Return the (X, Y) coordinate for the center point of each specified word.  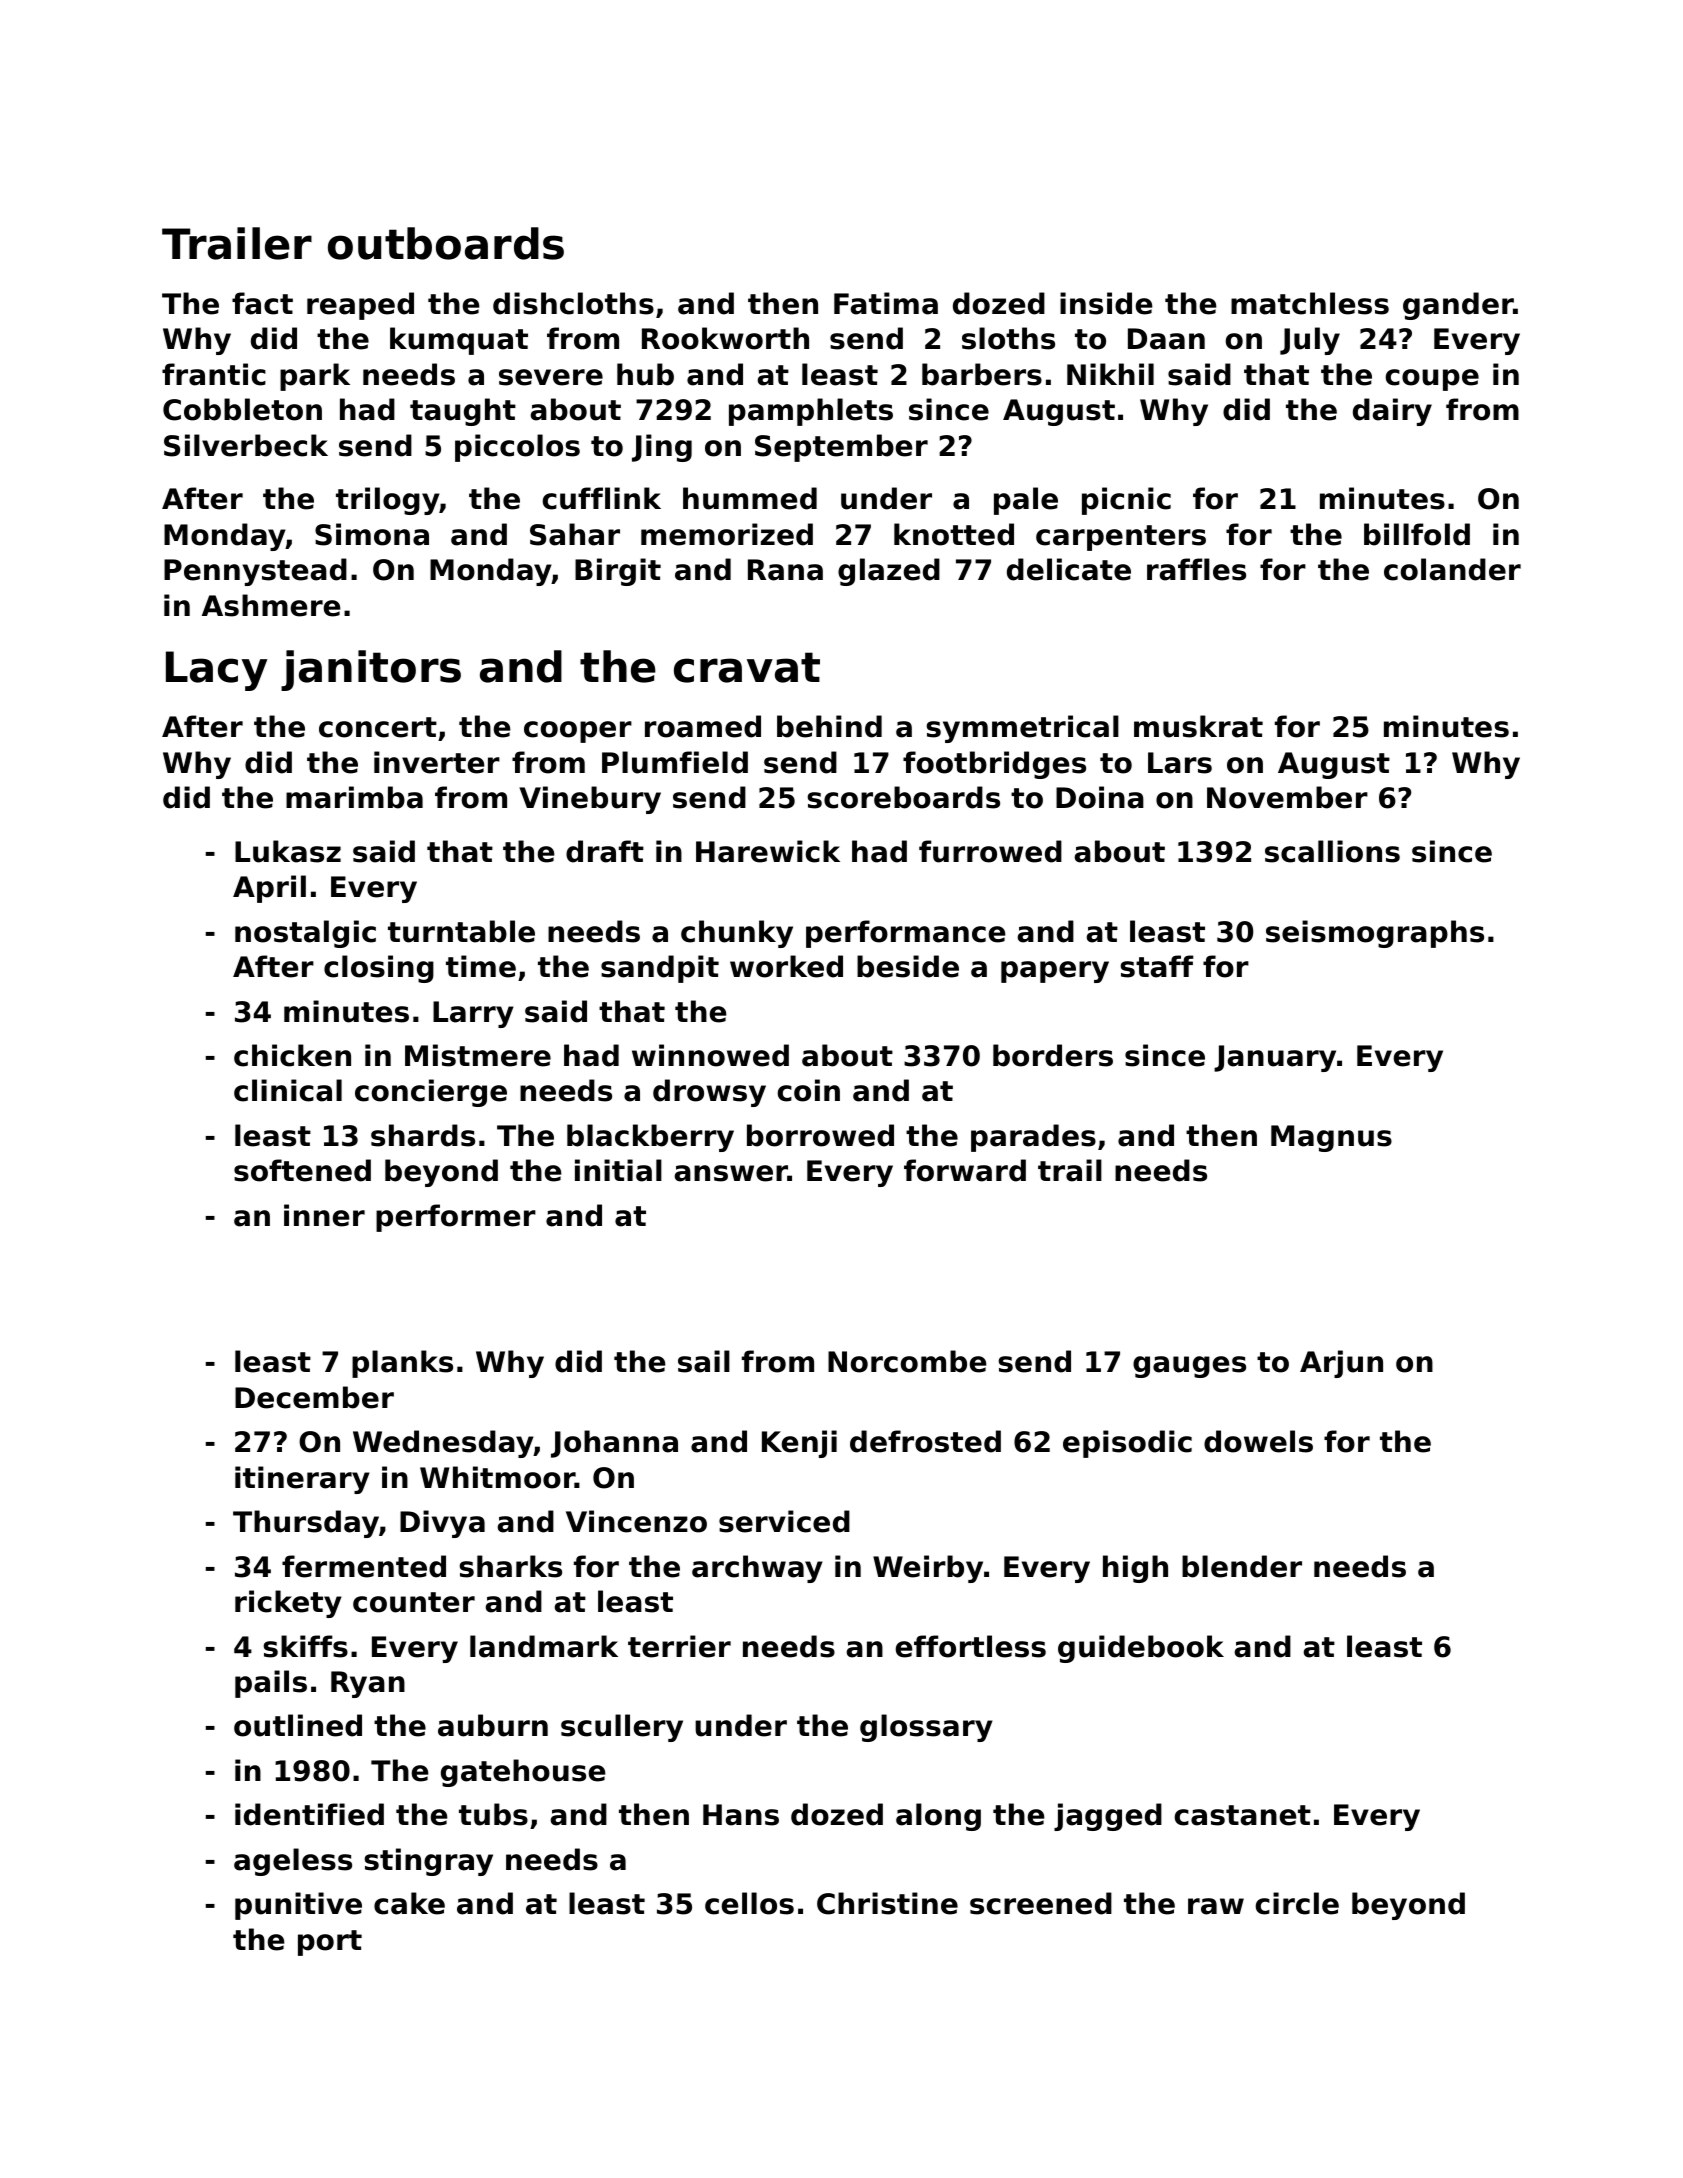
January (1275, 1058)
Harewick (768, 851)
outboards (446, 243)
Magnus (1331, 1138)
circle (1297, 1903)
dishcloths (573, 303)
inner (324, 1215)
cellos (749, 1903)
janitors (371, 670)
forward (965, 1170)
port (330, 1943)
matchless (1310, 303)
